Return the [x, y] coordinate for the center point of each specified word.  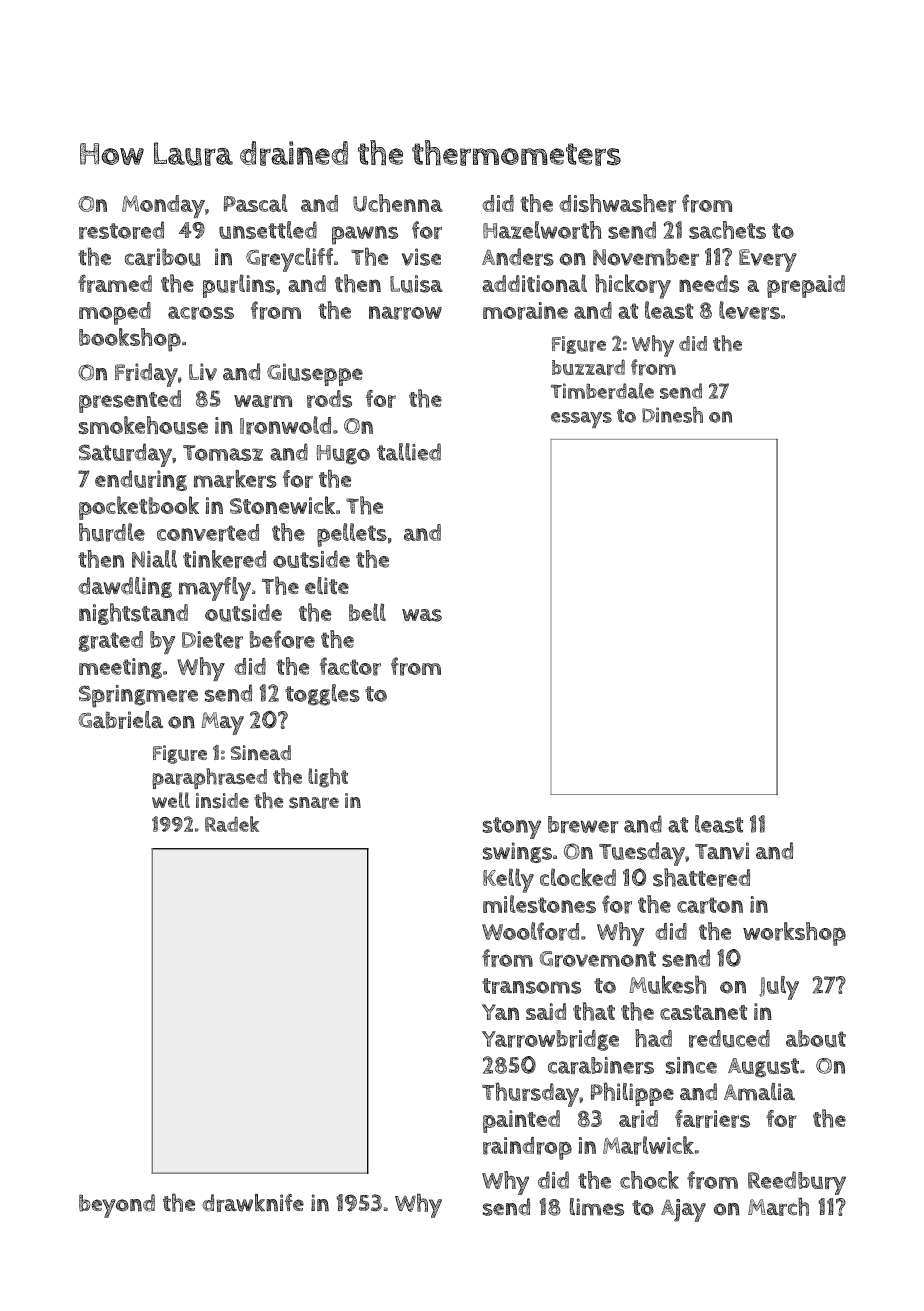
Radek [232, 824]
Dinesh [672, 415]
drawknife [253, 1203]
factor [350, 666]
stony [512, 828]
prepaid [806, 286]
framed [115, 284]
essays [581, 419]
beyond [117, 1206]
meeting [120, 668]
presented [130, 401]
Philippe [632, 1094]
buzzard [588, 367]
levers [749, 310]
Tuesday [642, 854]
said [546, 1011]
